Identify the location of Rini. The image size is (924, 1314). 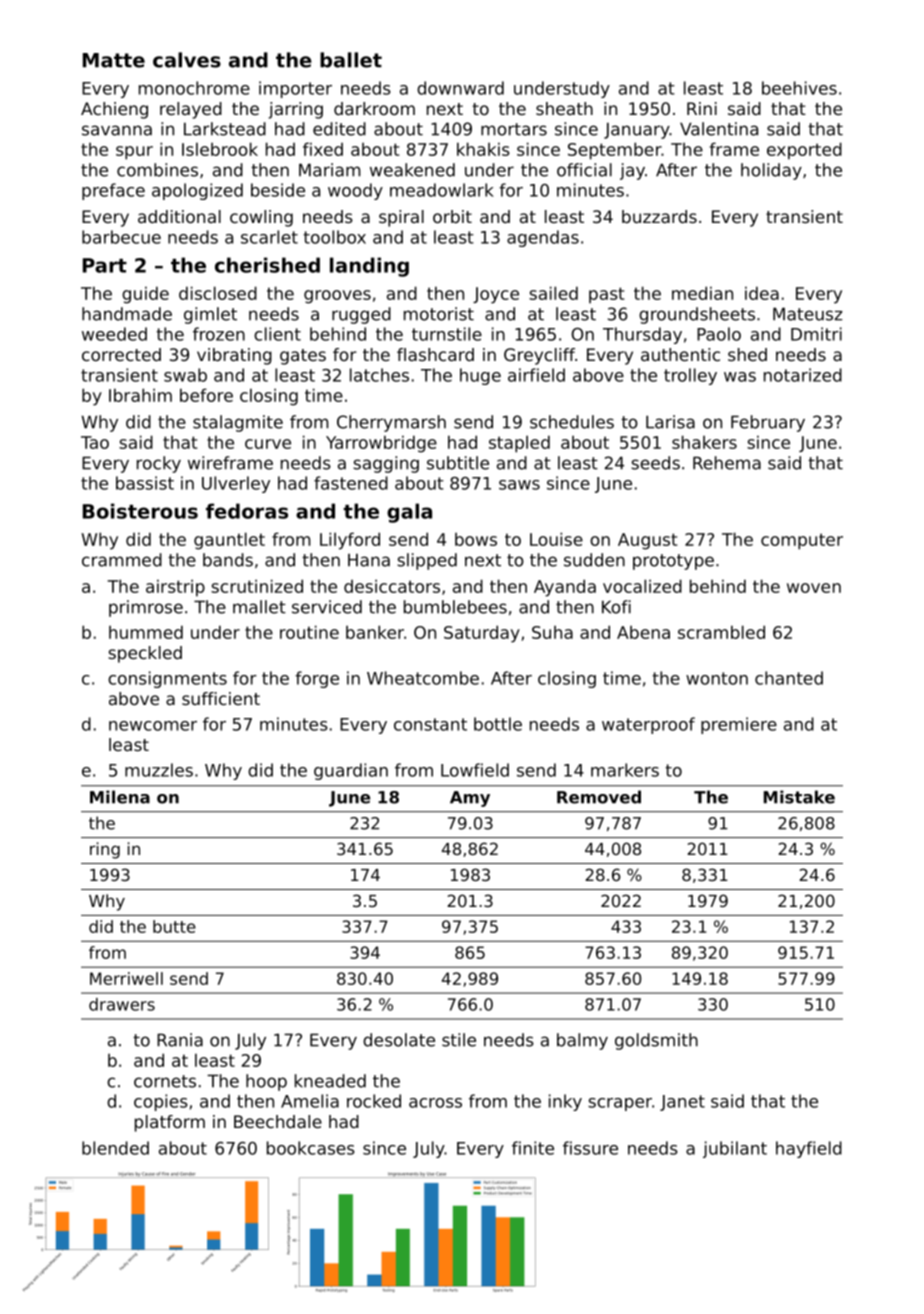
(702, 108).
